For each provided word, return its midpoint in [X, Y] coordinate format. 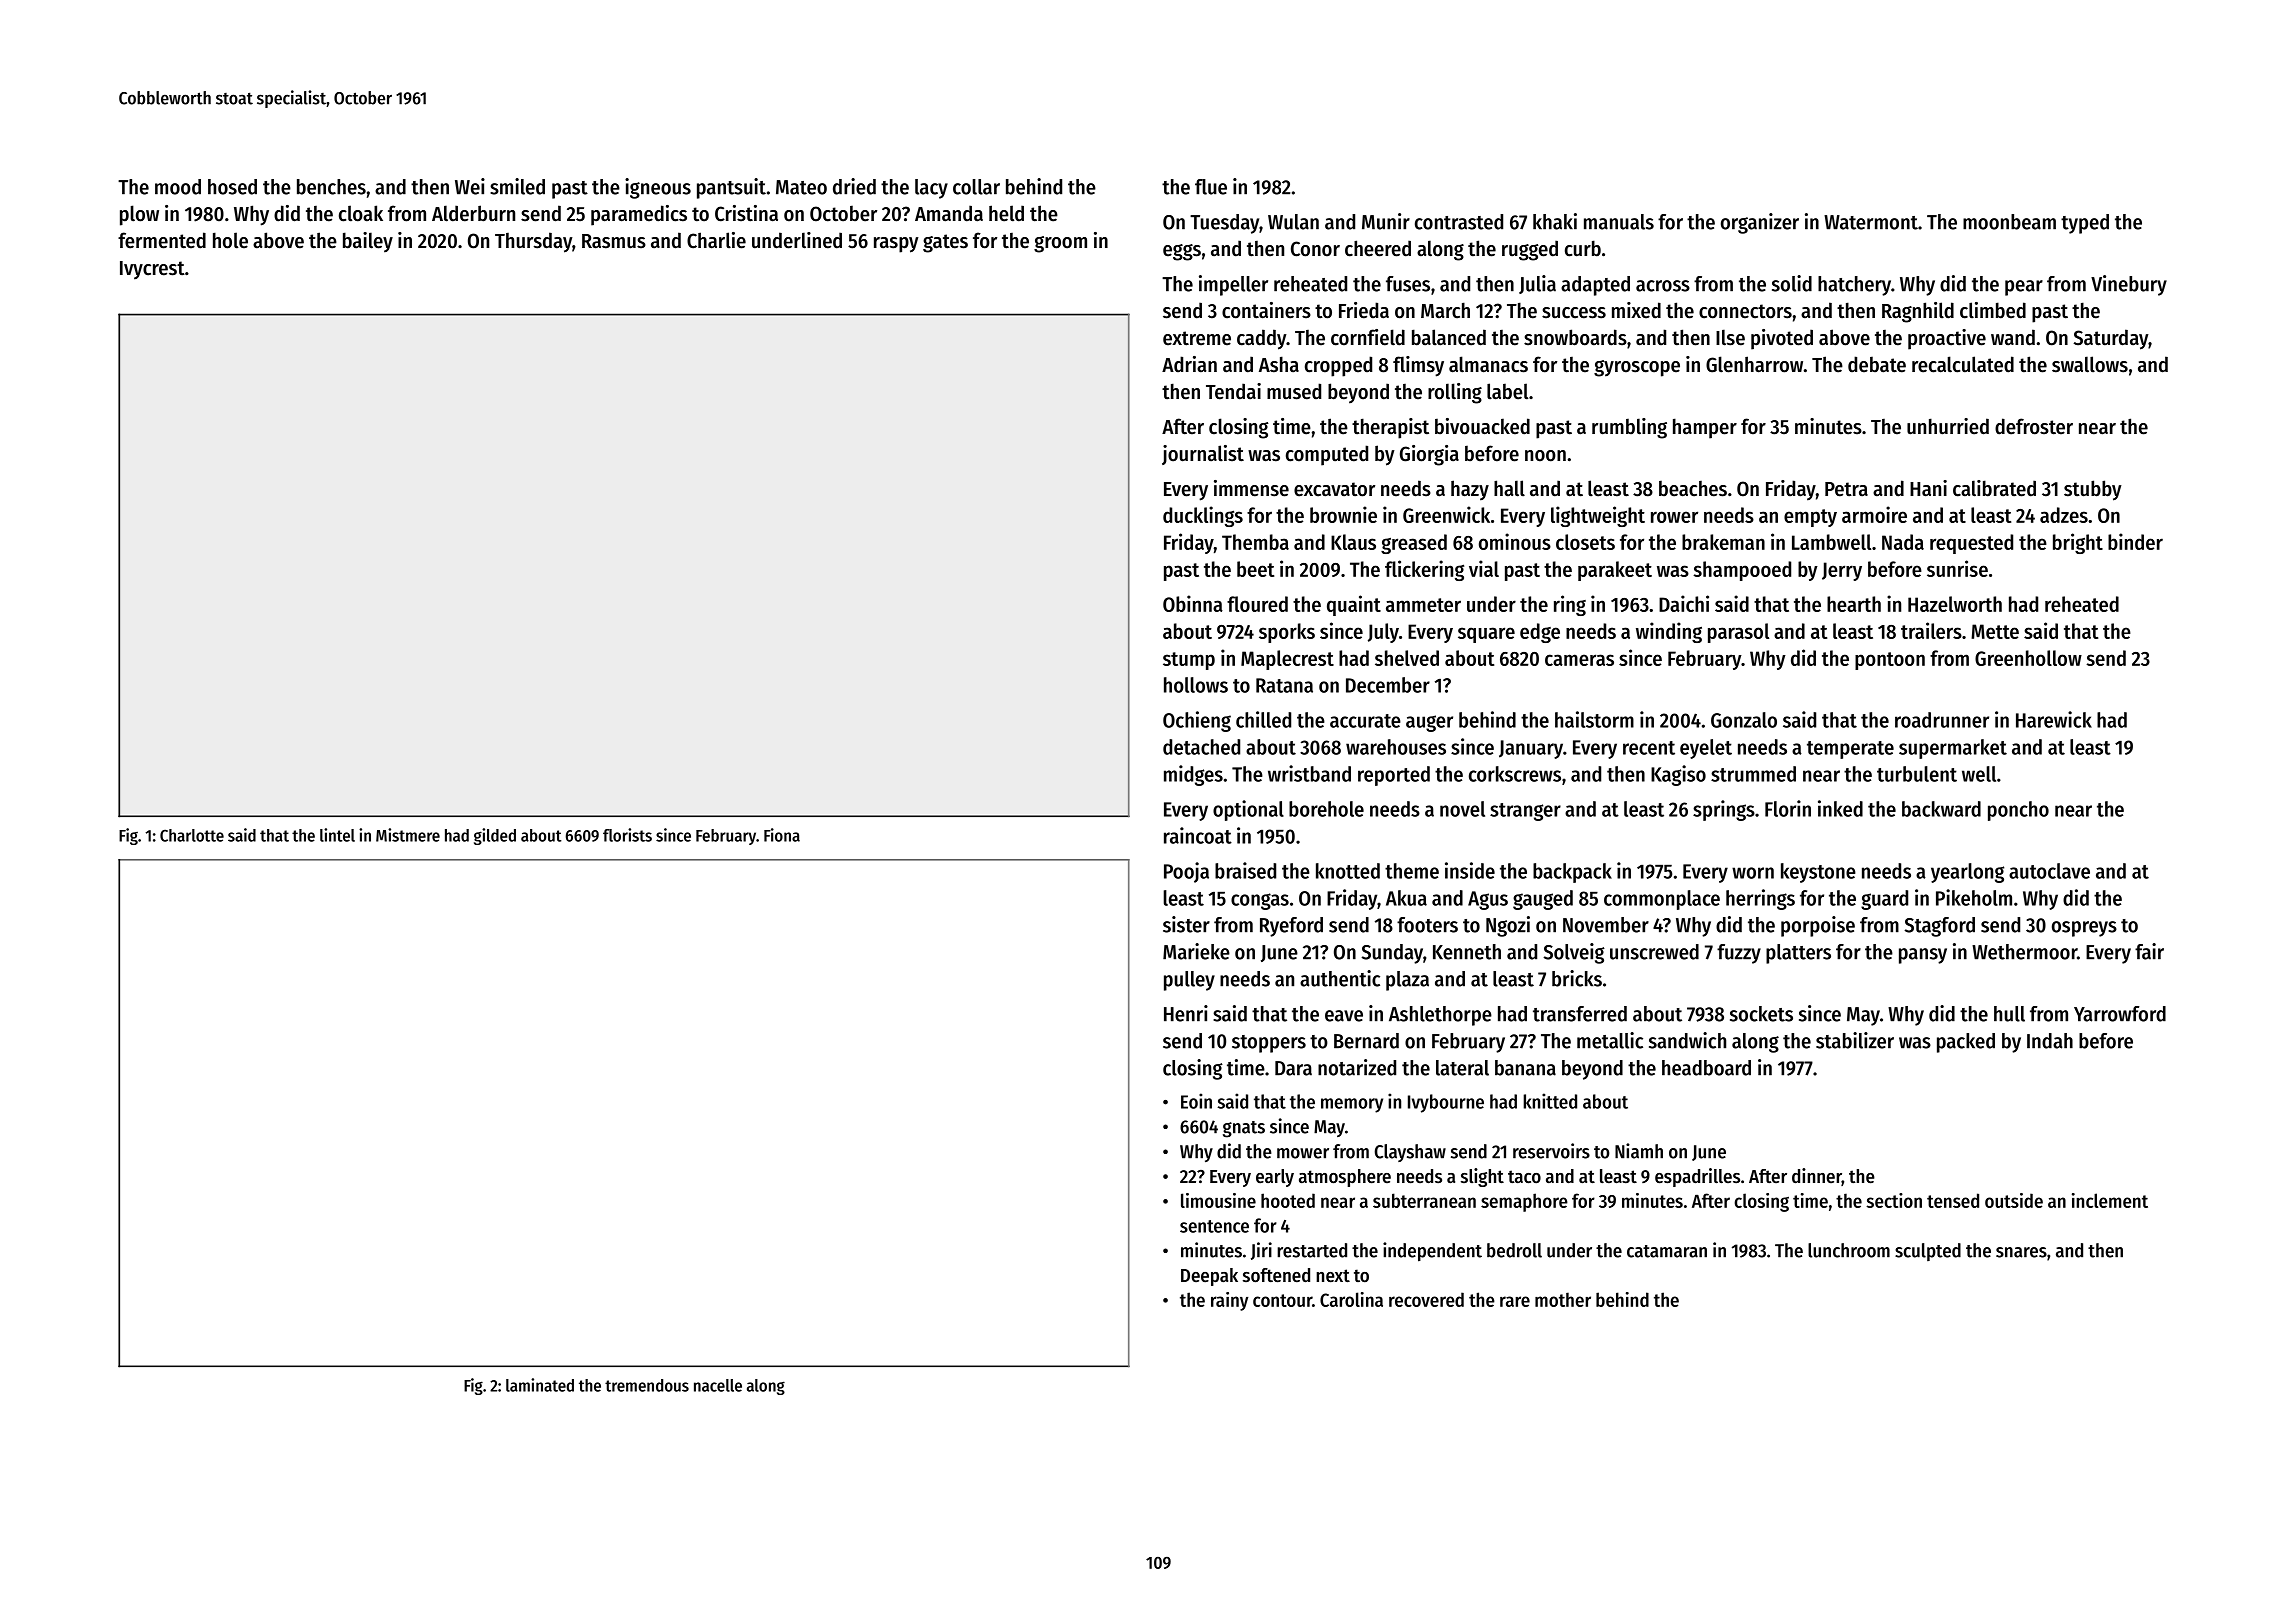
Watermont [1871, 222]
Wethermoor [2024, 952]
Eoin [1196, 1101]
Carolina [1351, 1299]
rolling [1455, 393]
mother [1563, 1299]
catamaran [1667, 1251]
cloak [361, 213]
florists [627, 835]
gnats [1244, 1129]
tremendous [647, 1385]
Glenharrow [1754, 364]
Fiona [782, 835]
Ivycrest [152, 270]
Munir [1386, 221]
